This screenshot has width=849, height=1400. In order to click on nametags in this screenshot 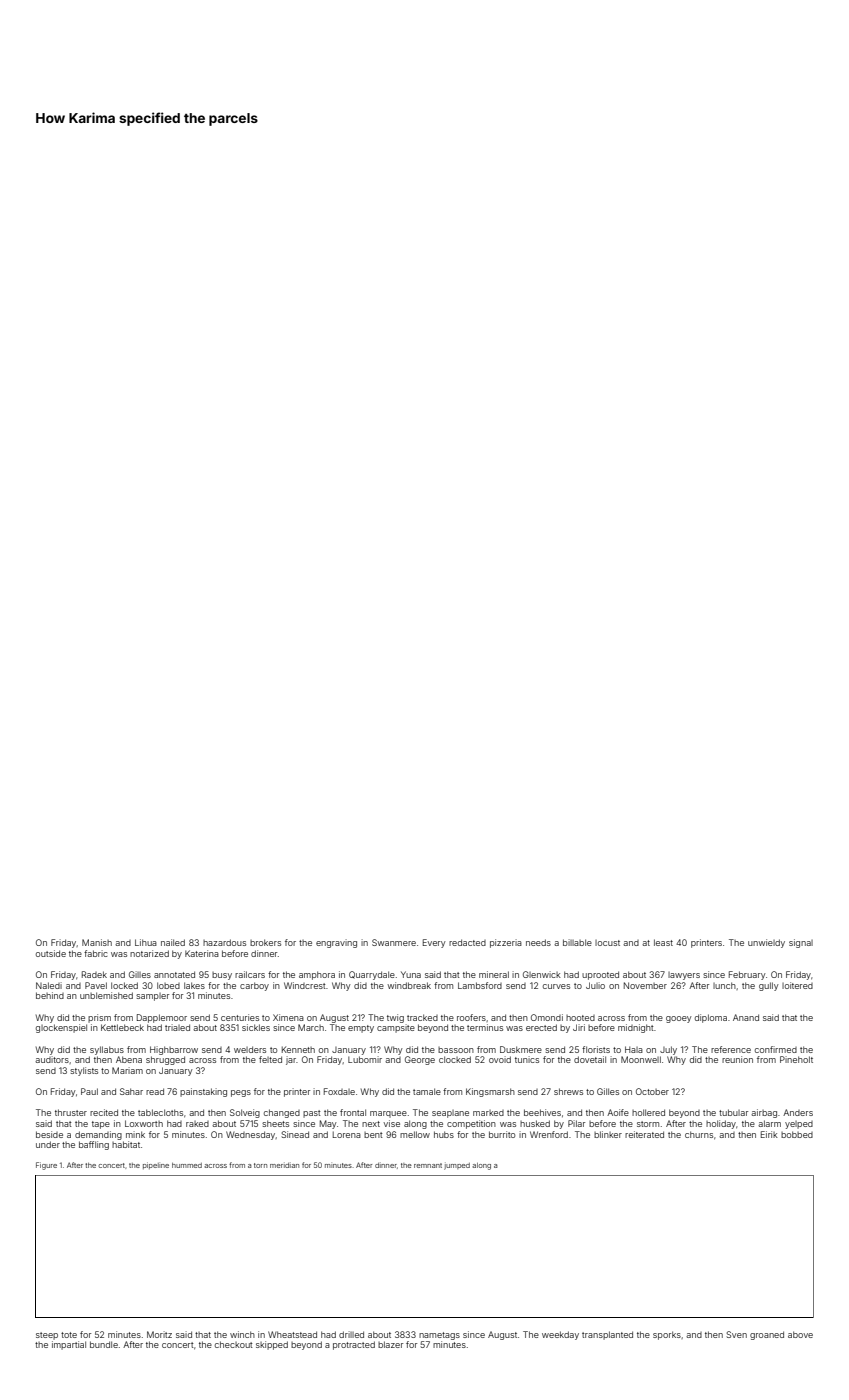, I will do `click(439, 1336)`.
